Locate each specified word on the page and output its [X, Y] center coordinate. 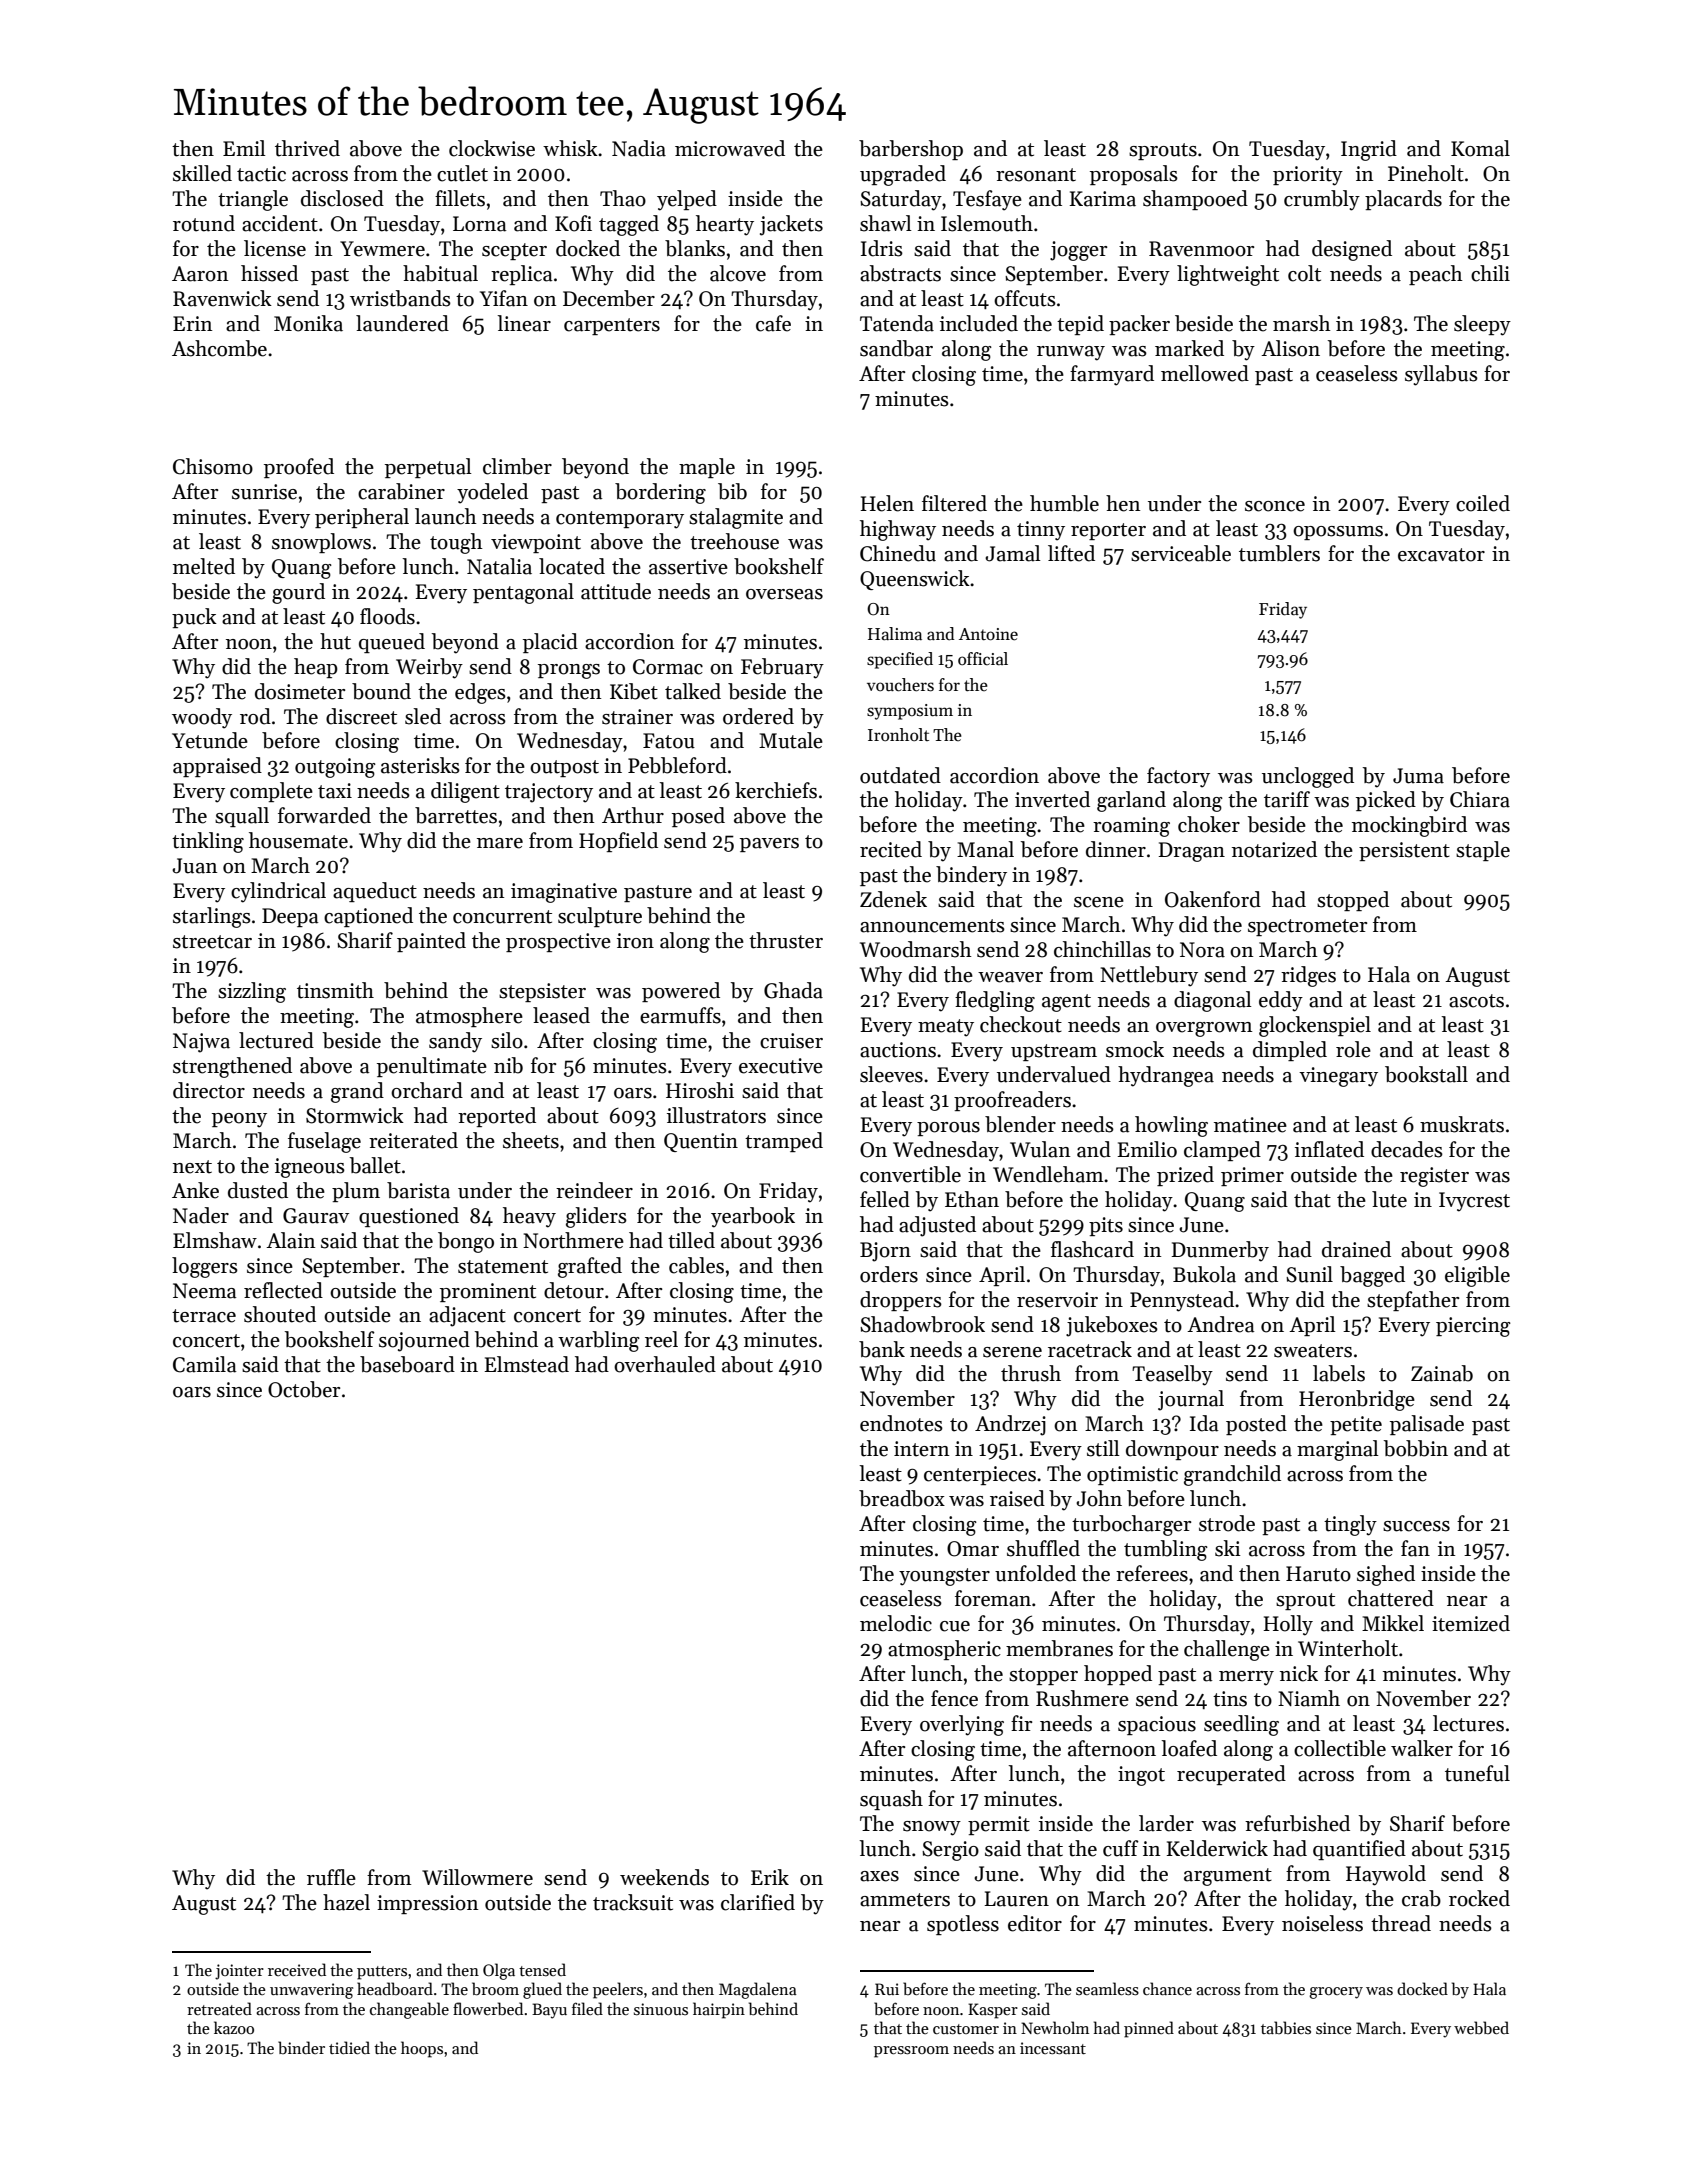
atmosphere [469, 1017]
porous [948, 1129]
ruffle [331, 1877]
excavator [1441, 555]
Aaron [200, 274]
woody [202, 718]
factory [1178, 777]
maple [707, 468]
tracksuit [633, 1902]
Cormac [668, 667]
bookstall [1426, 1074]
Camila [205, 1364]
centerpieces [980, 1475]
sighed [1386, 1575]
